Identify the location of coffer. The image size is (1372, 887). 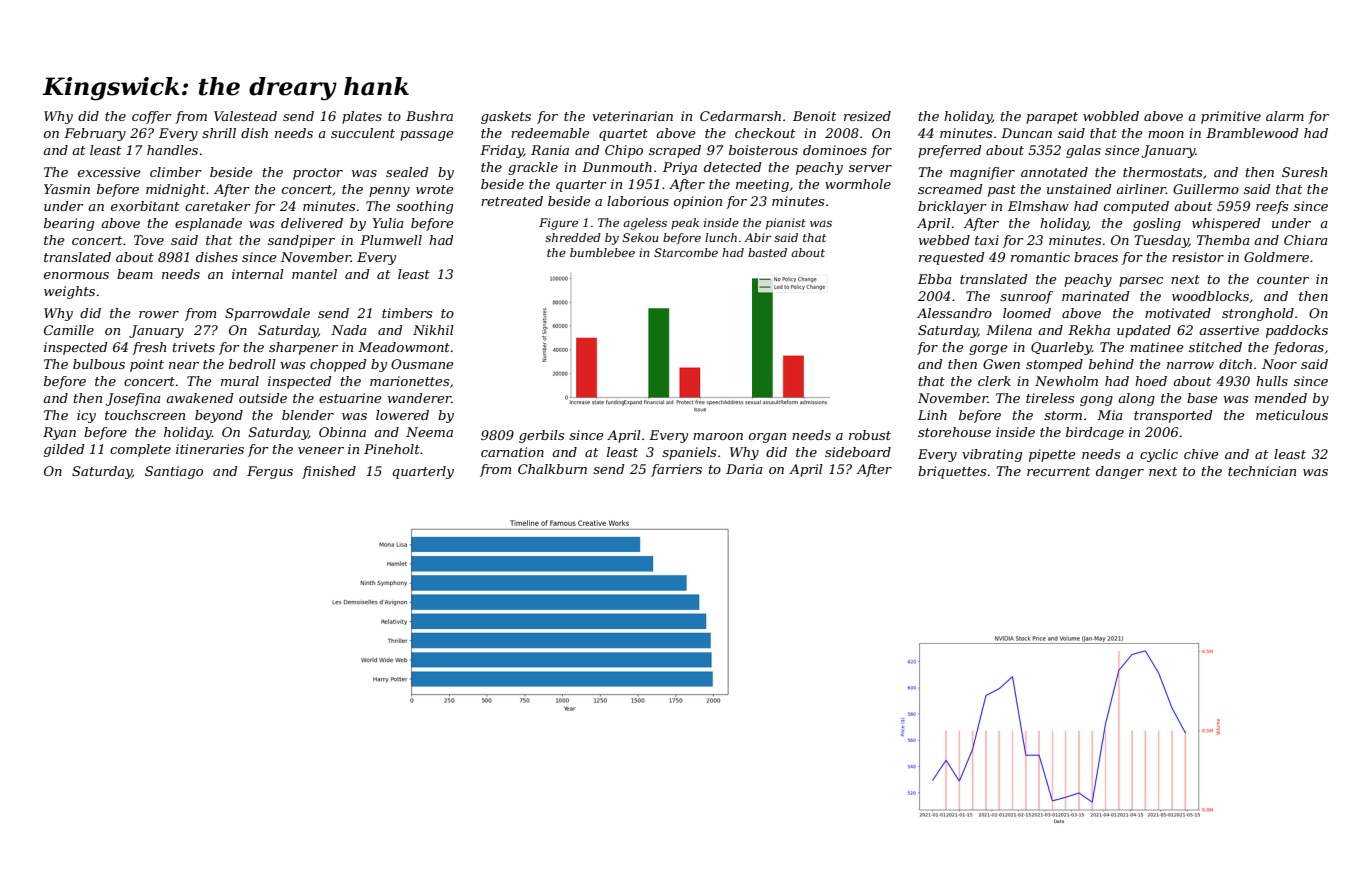
(152, 117).
